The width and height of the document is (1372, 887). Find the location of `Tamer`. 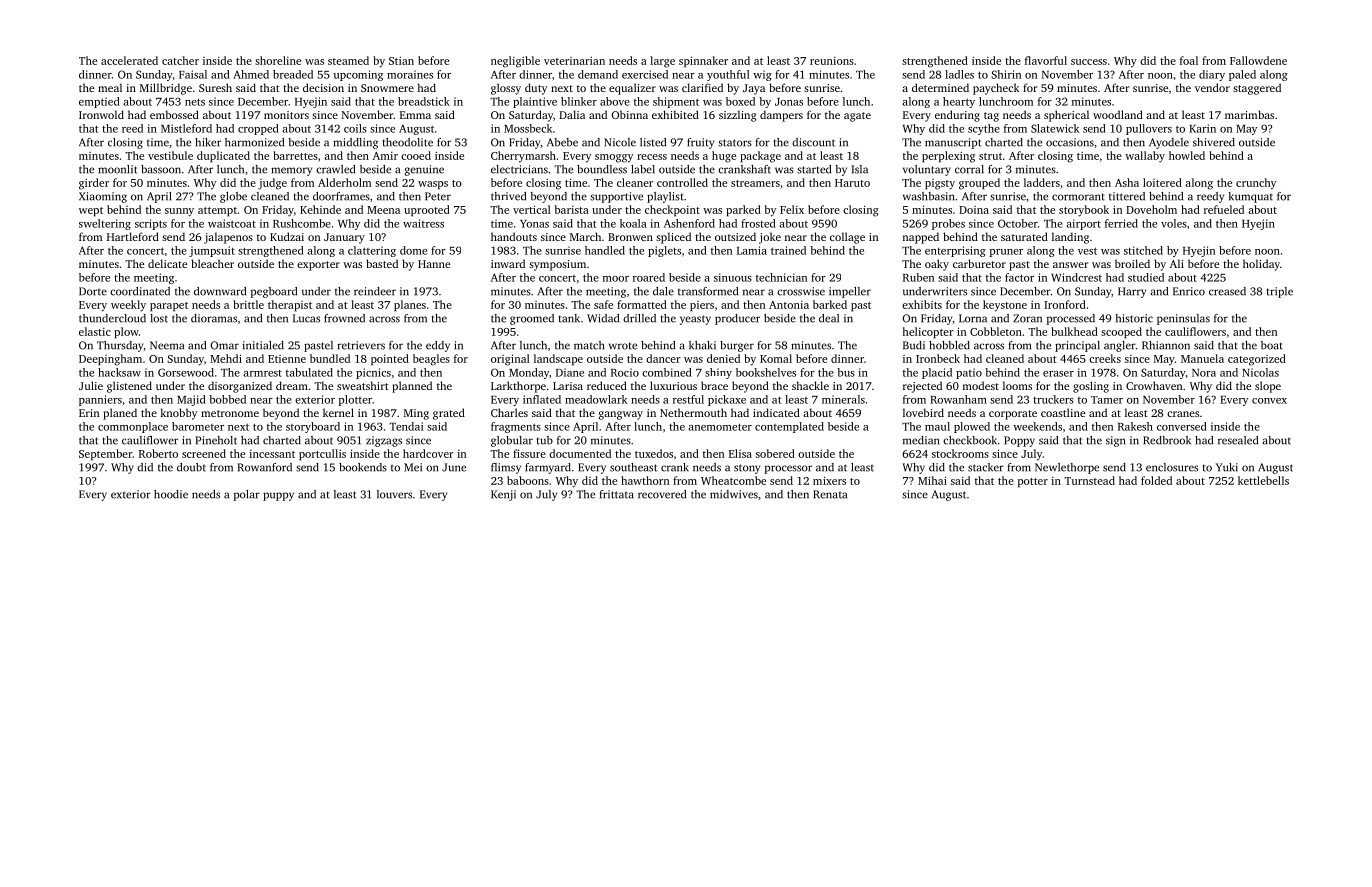

Tamer is located at coordinates (1107, 400).
